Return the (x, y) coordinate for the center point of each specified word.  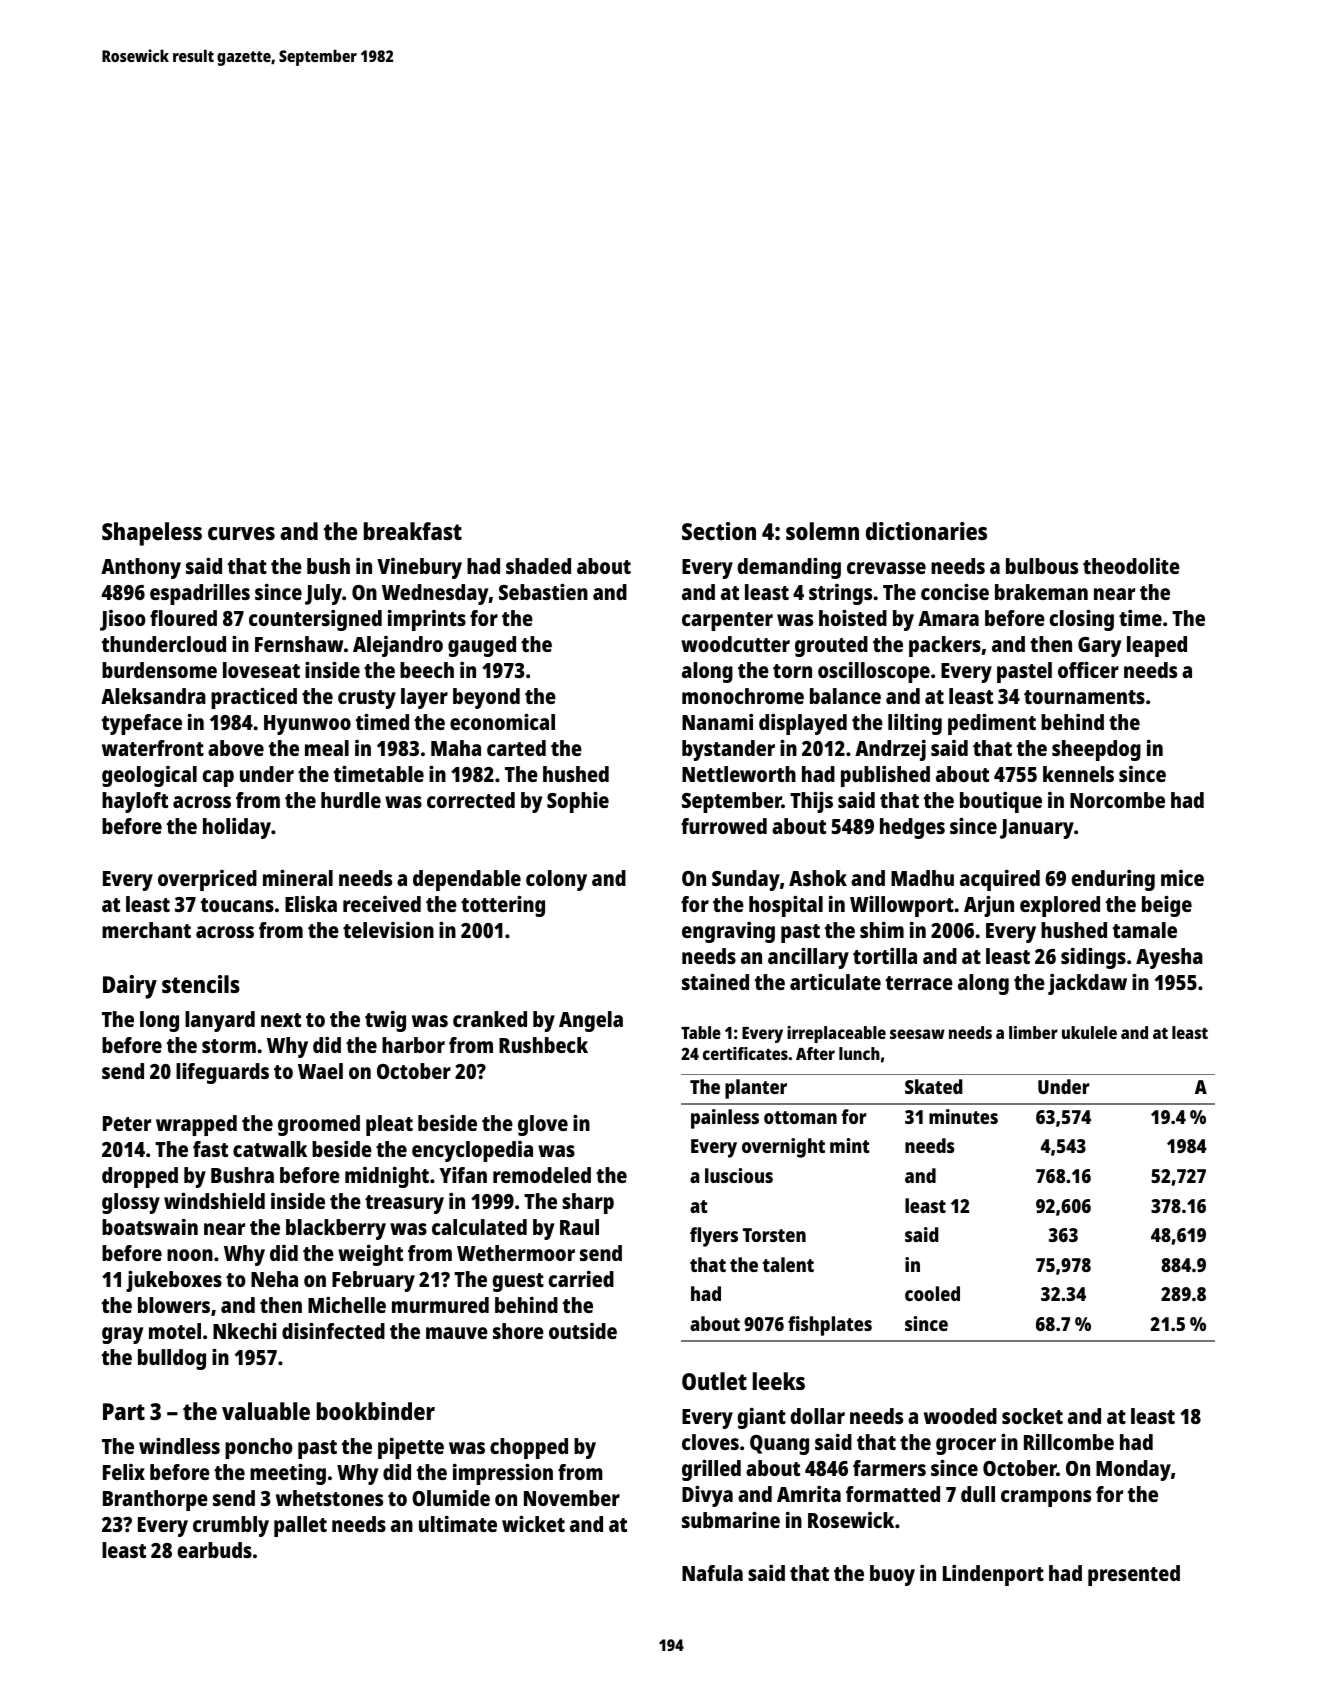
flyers (714, 1237)
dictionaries (926, 531)
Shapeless (152, 534)
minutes (963, 1116)
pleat (389, 1125)
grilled (711, 1470)
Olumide (451, 1498)
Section (719, 531)
